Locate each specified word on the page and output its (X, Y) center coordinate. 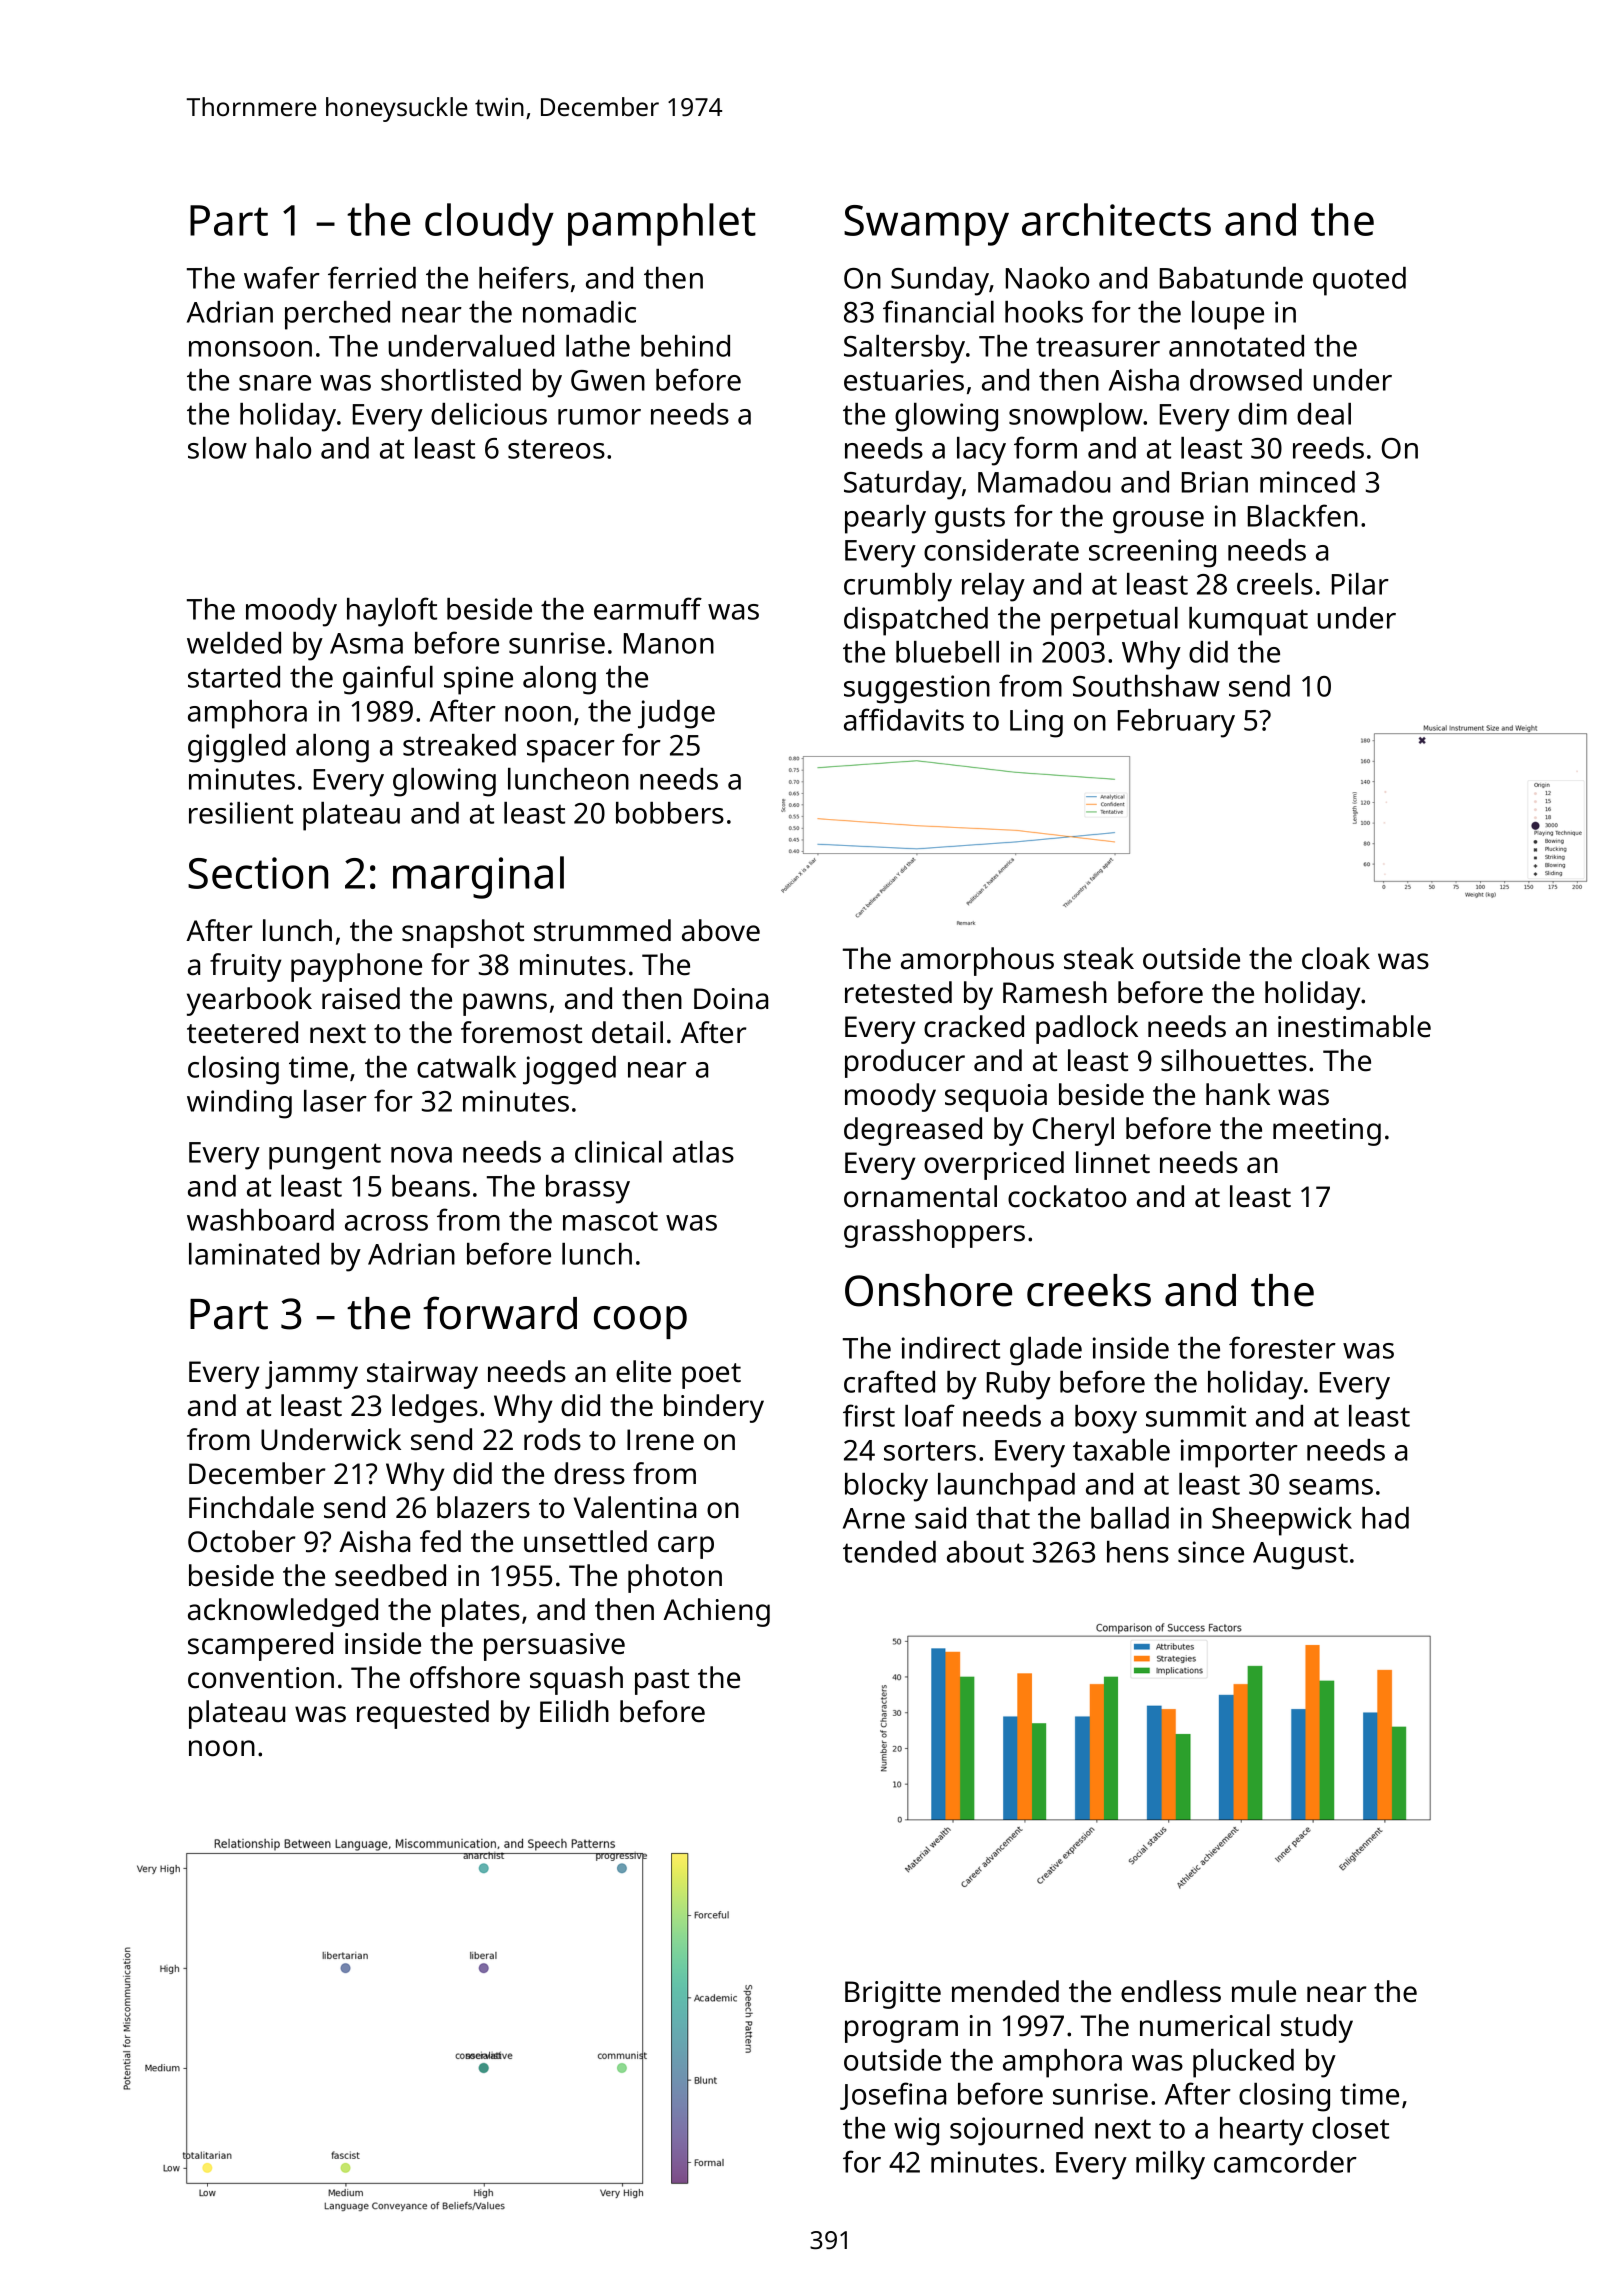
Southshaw (1146, 686)
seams (1331, 1487)
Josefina (893, 2096)
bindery (714, 1408)
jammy (311, 1375)
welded (234, 643)
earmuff (648, 608)
